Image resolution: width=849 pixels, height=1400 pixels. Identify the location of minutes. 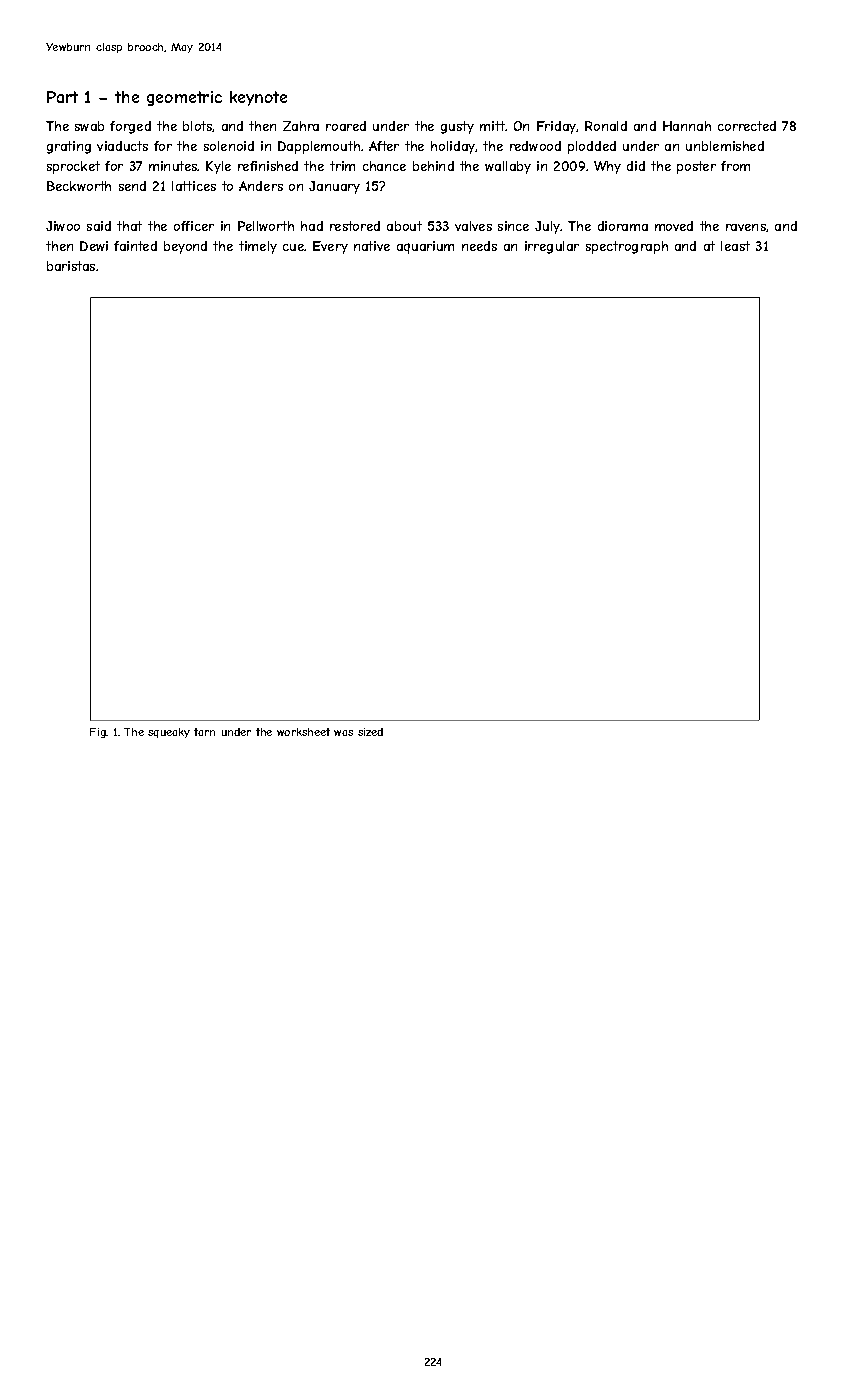
(173, 166).
